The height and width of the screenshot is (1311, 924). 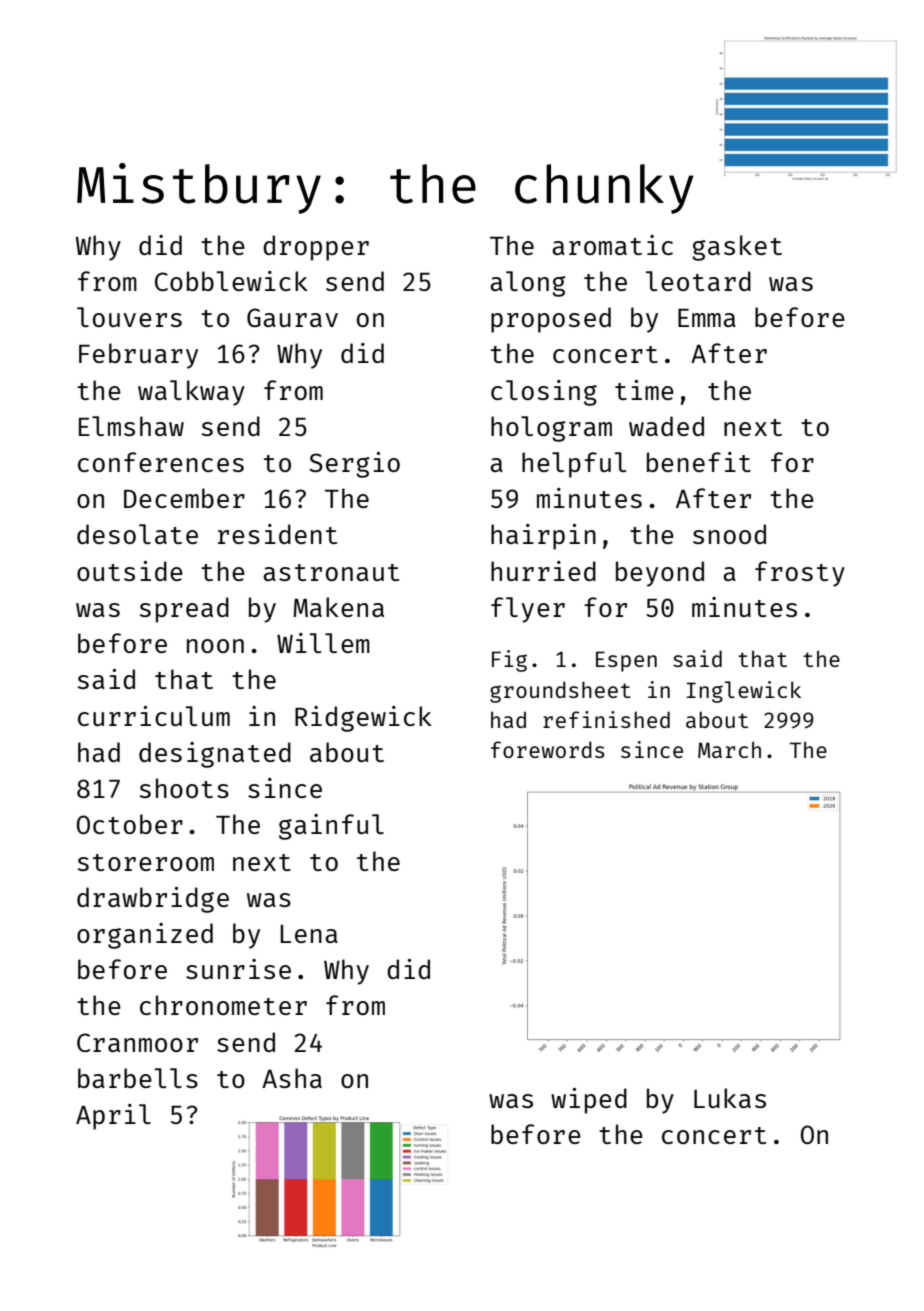 I want to click on snood, so click(x=729, y=534).
